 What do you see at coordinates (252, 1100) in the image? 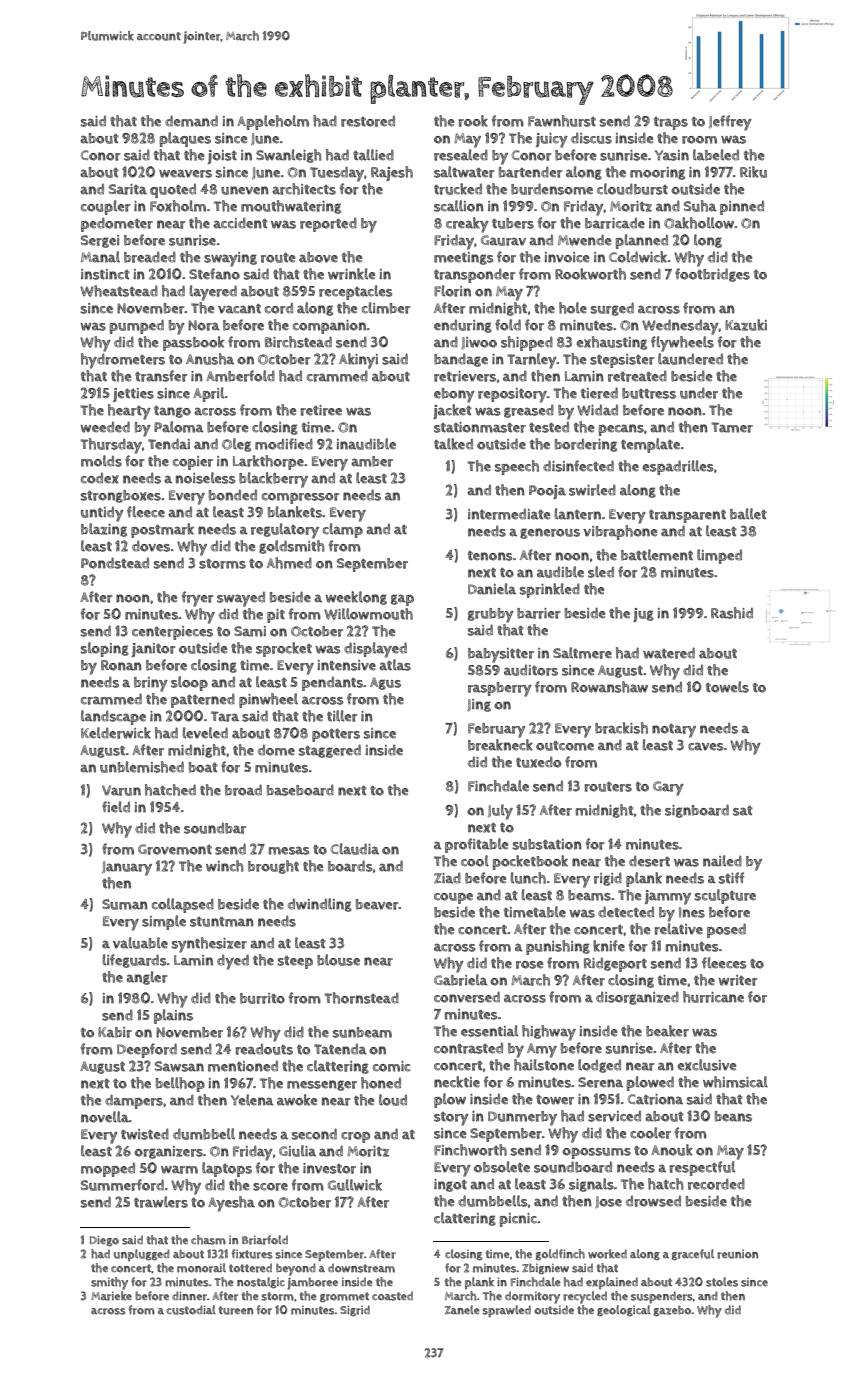
I see `Yelena` at bounding box center [252, 1100].
